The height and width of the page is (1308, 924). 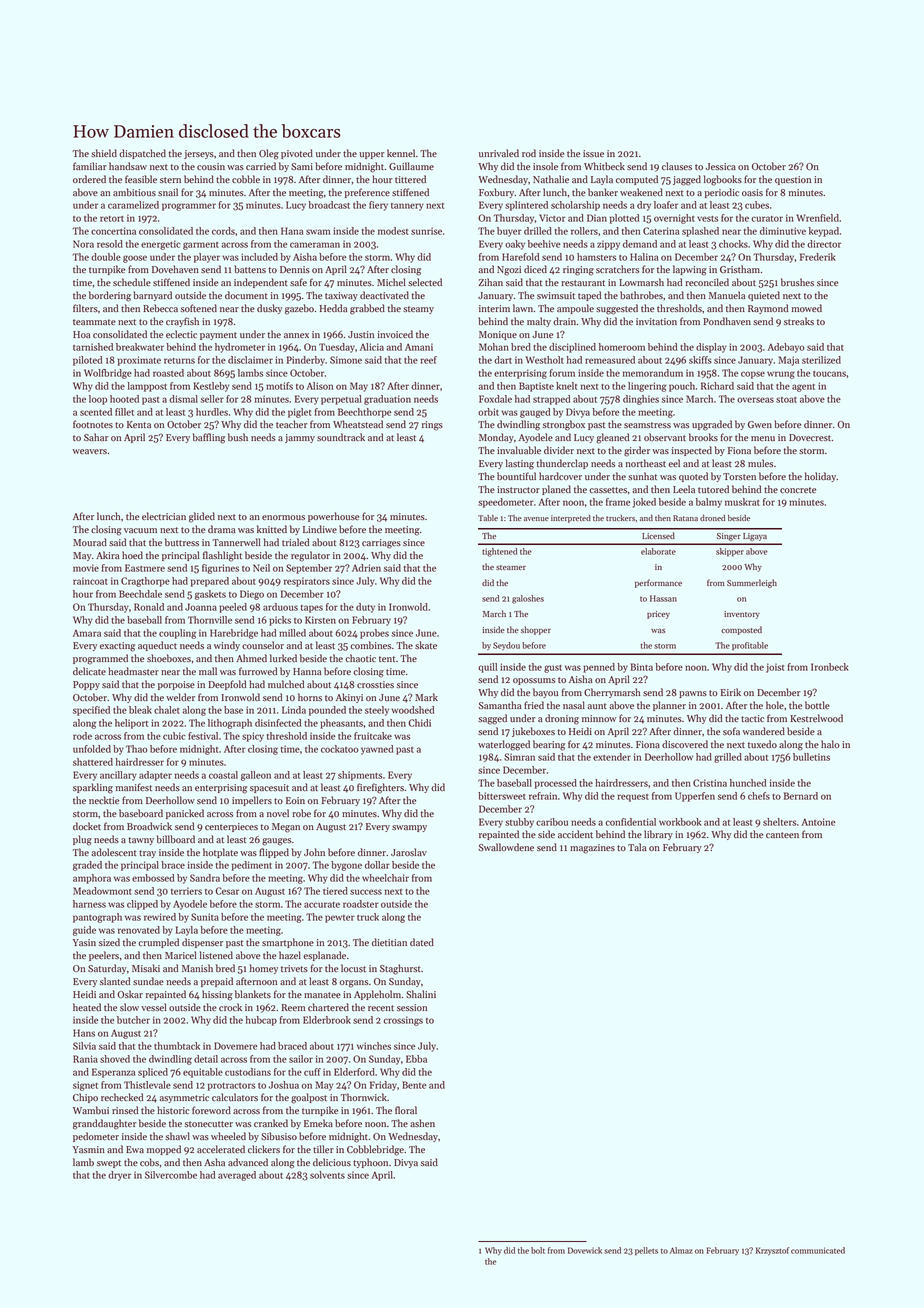 What do you see at coordinates (538, 1250) in the page?
I see `bolt` at bounding box center [538, 1250].
